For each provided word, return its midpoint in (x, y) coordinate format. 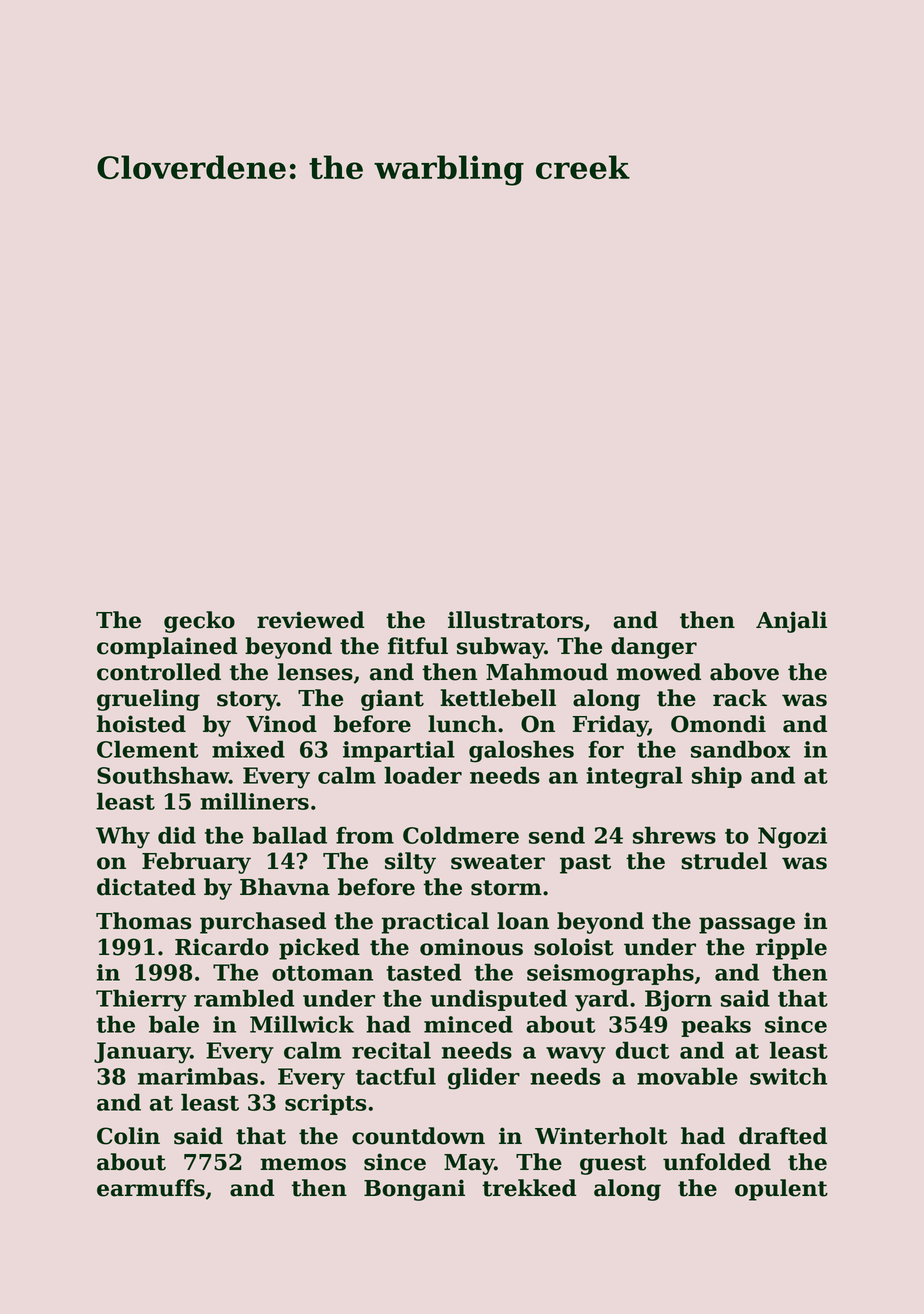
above (744, 672)
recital (391, 1050)
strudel (724, 861)
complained (167, 648)
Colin (128, 1136)
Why (123, 838)
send (557, 835)
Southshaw (163, 775)
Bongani (414, 1190)
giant (392, 700)
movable (687, 1076)
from (365, 835)
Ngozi (792, 838)
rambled (244, 998)
